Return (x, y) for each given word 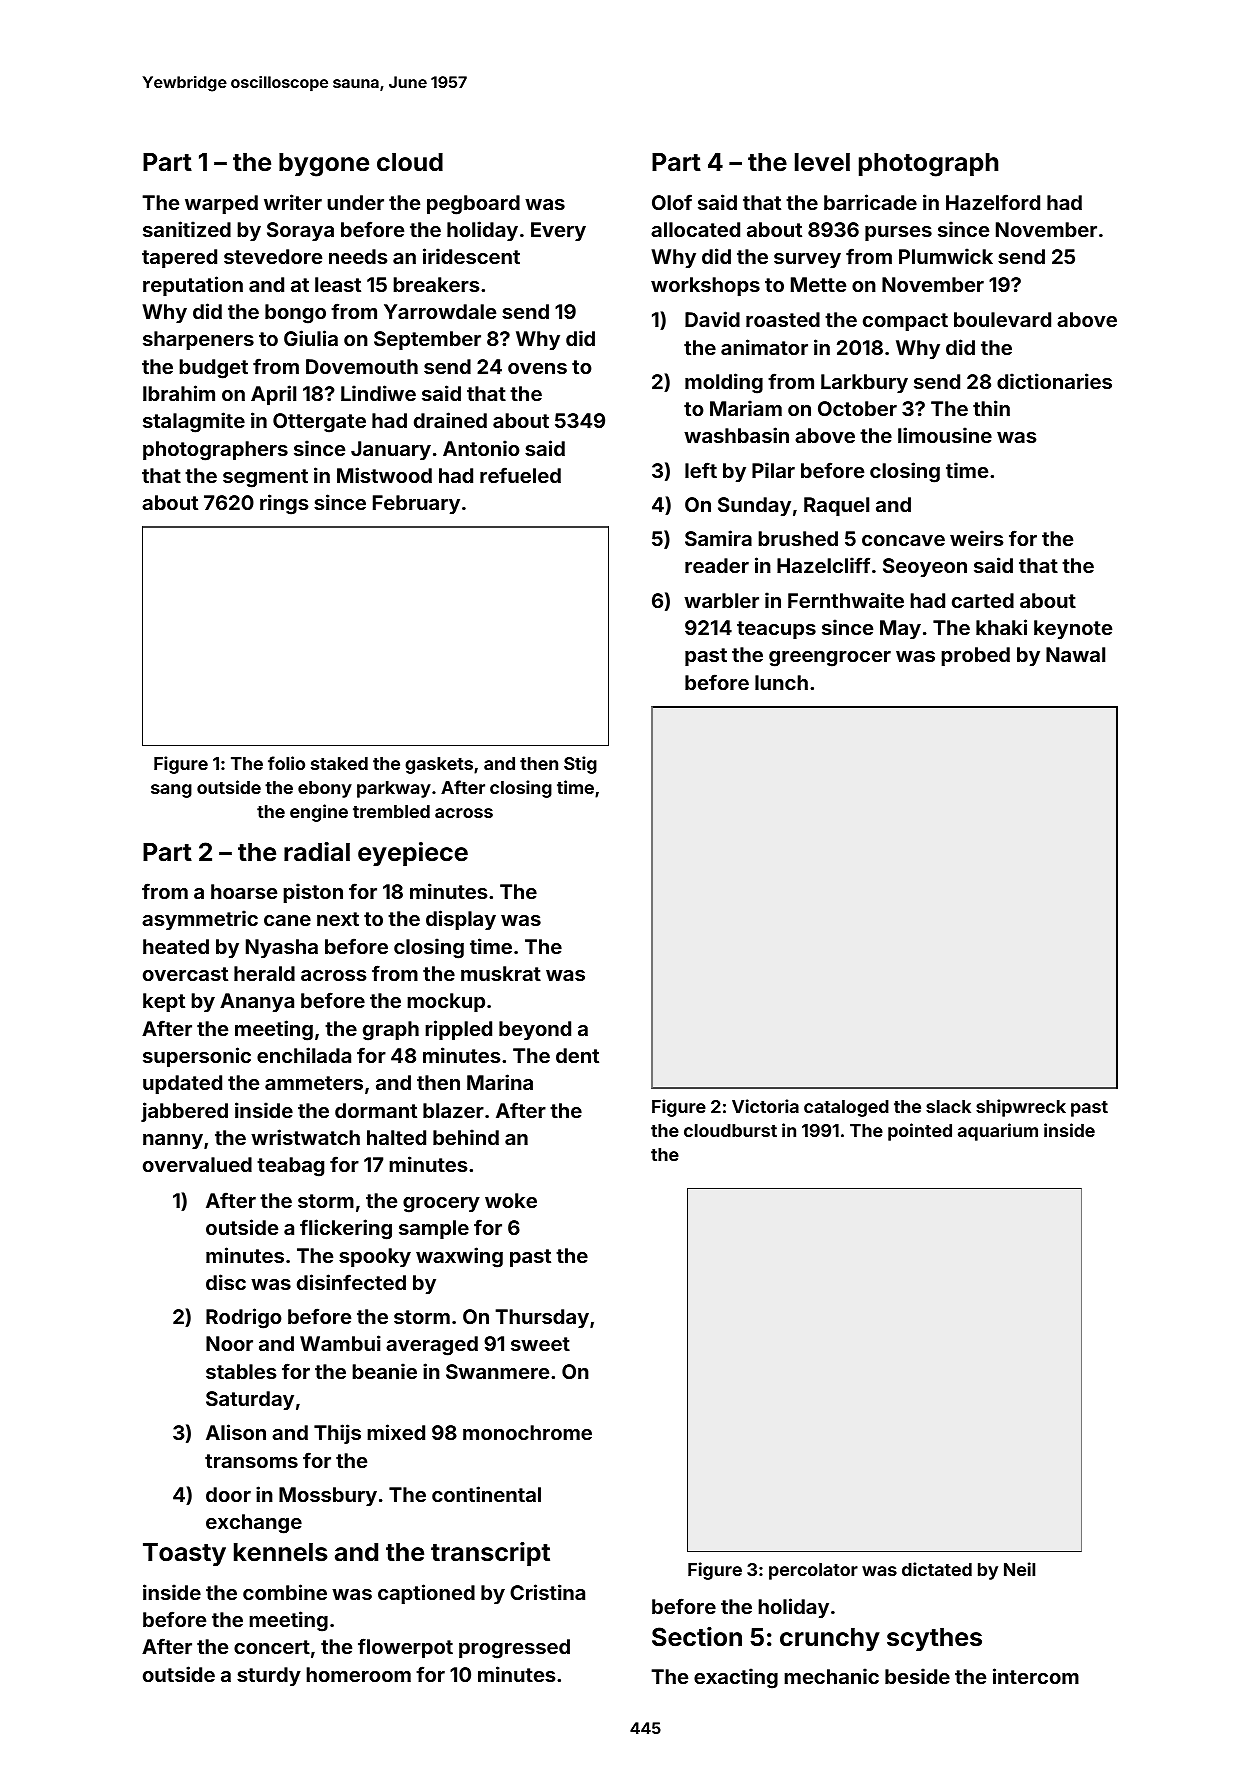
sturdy (269, 1676)
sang (171, 791)
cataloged (846, 1108)
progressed (514, 1649)
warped (221, 204)
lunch (781, 682)
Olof (672, 202)
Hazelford (993, 202)
